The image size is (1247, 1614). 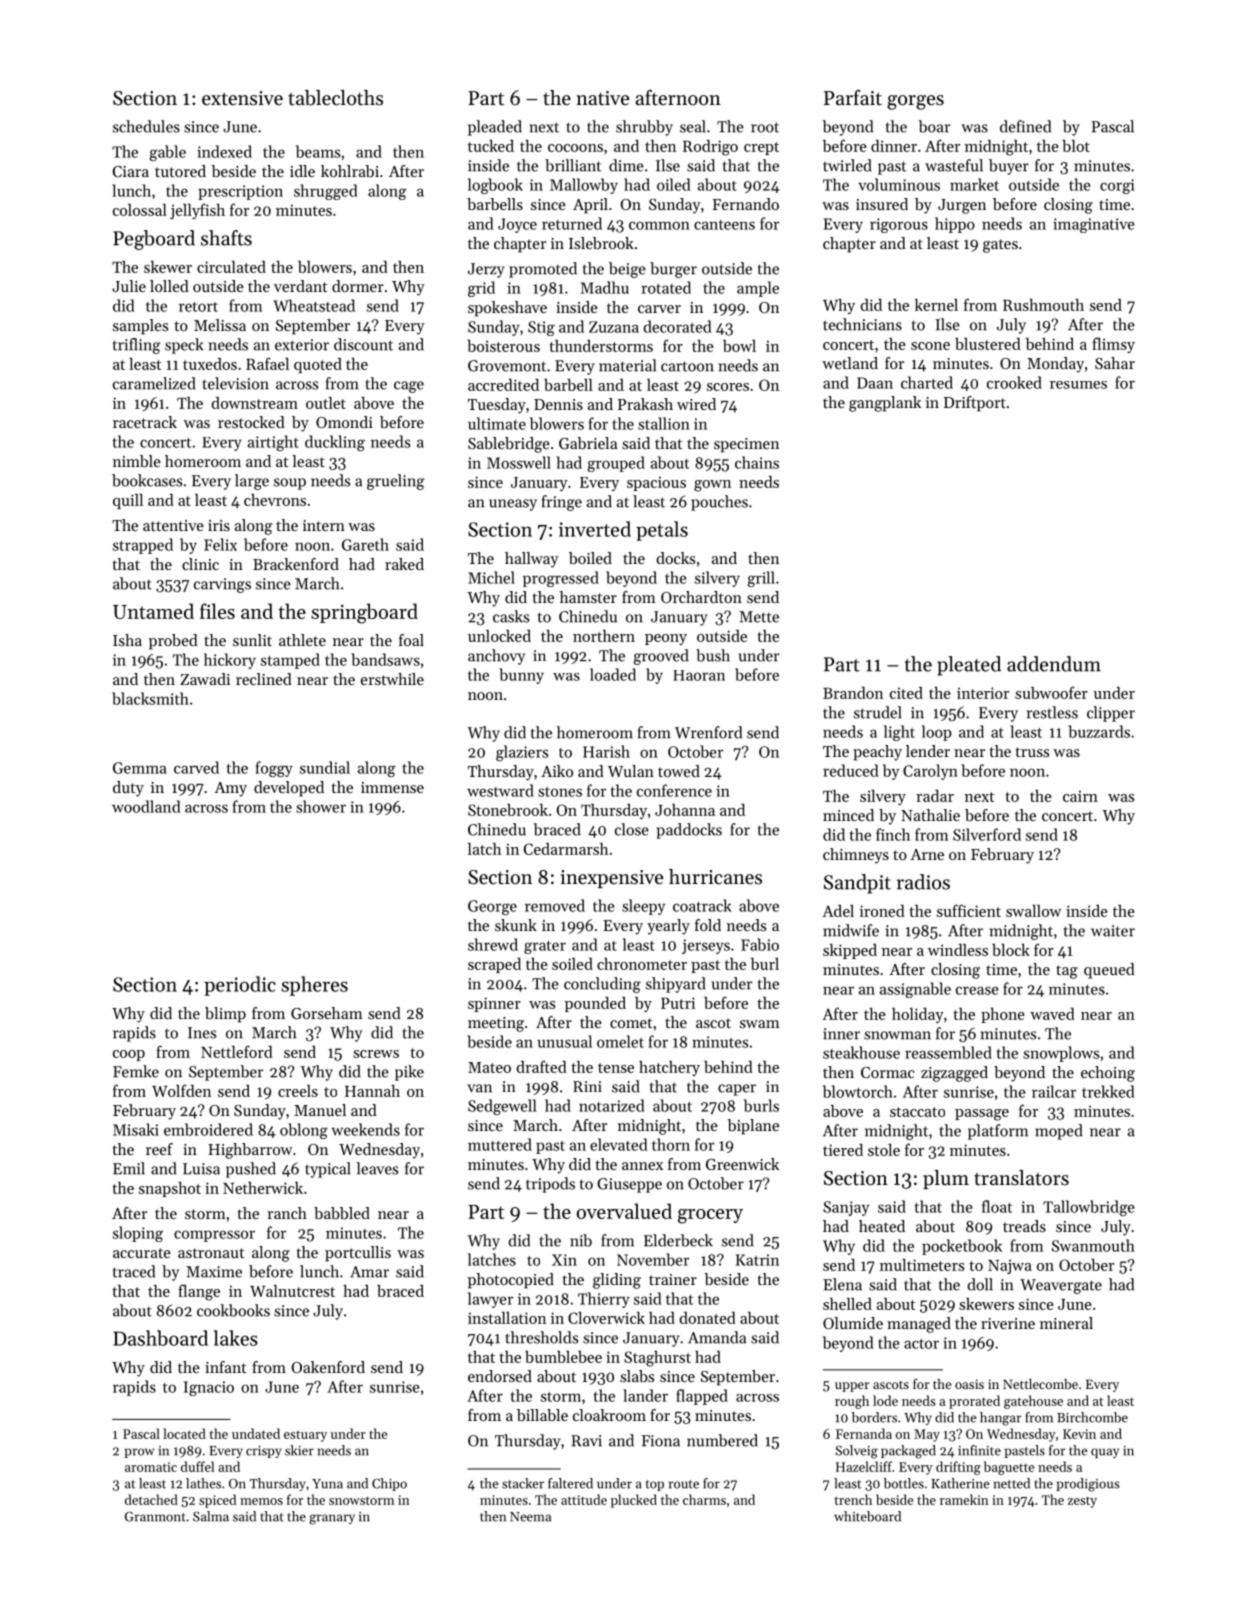 What do you see at coordinates (1066, 1323) in the document?
I see `mineral` at bounding box center [1066, 1323].
